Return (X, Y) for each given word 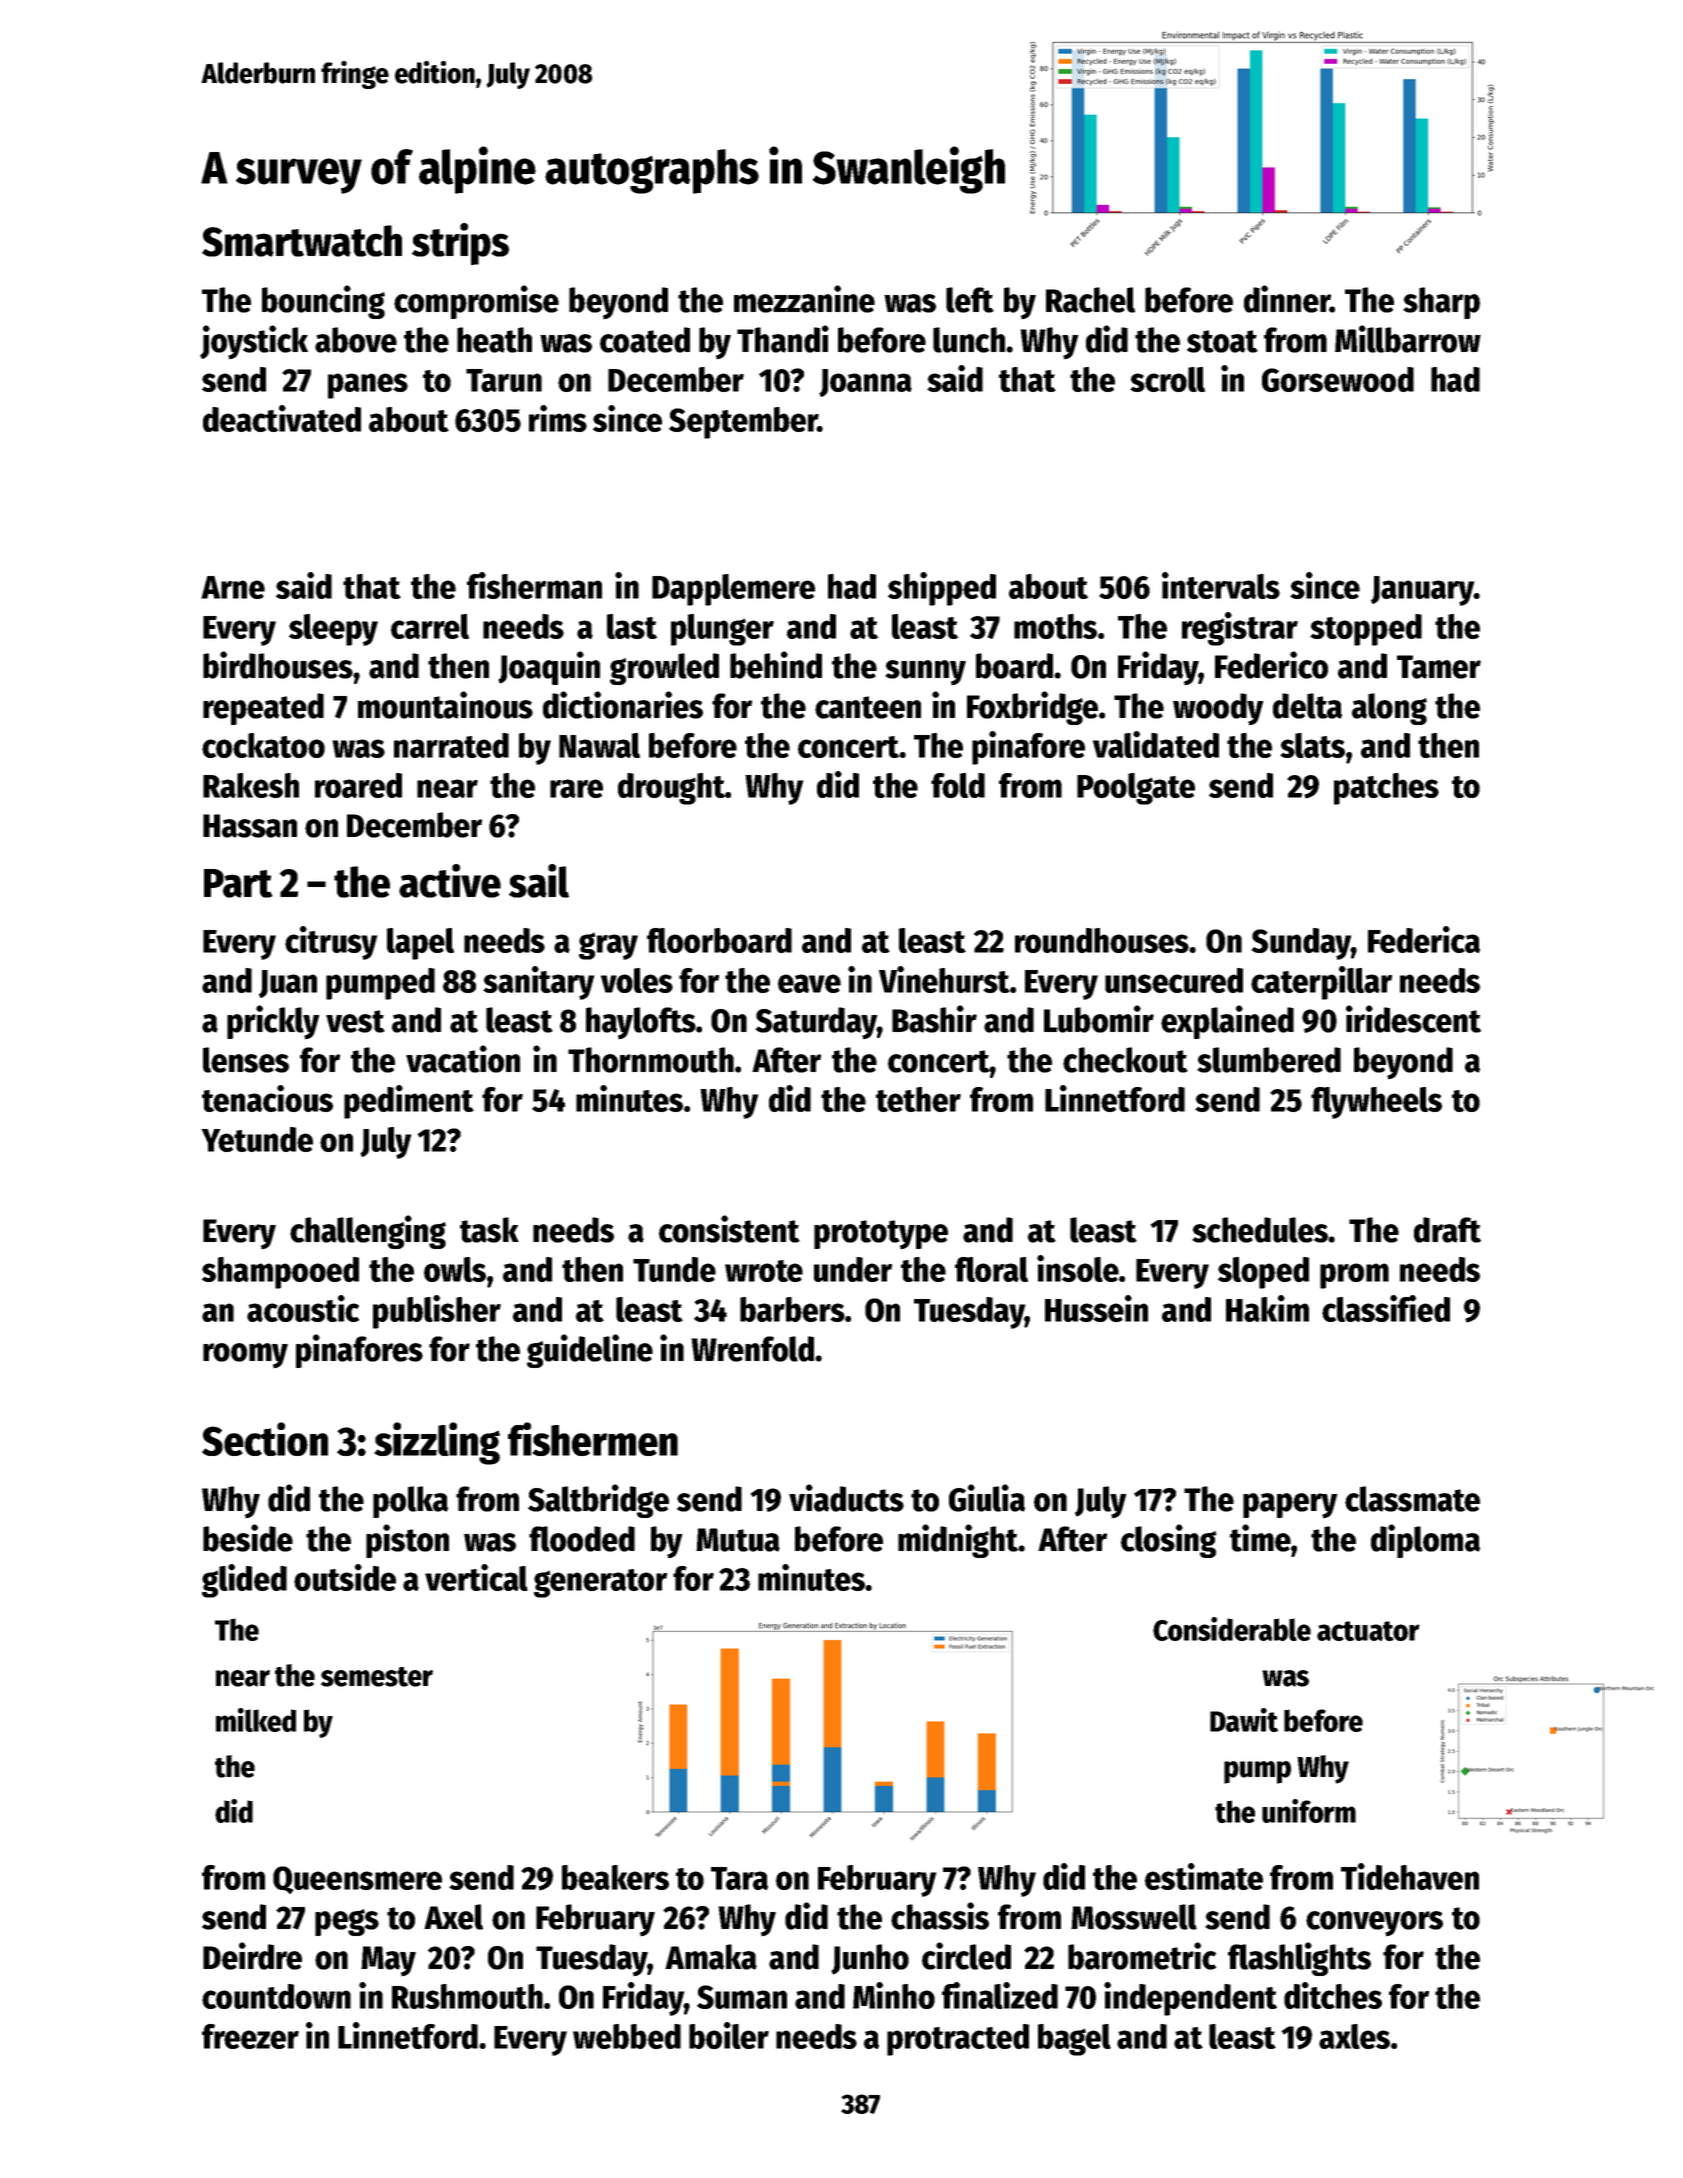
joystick (254, 342)
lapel (420, 944)
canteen (868, 707)
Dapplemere (733, 590)
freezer (250, 2036)
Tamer (1439, 667)
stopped (1366, 630)
